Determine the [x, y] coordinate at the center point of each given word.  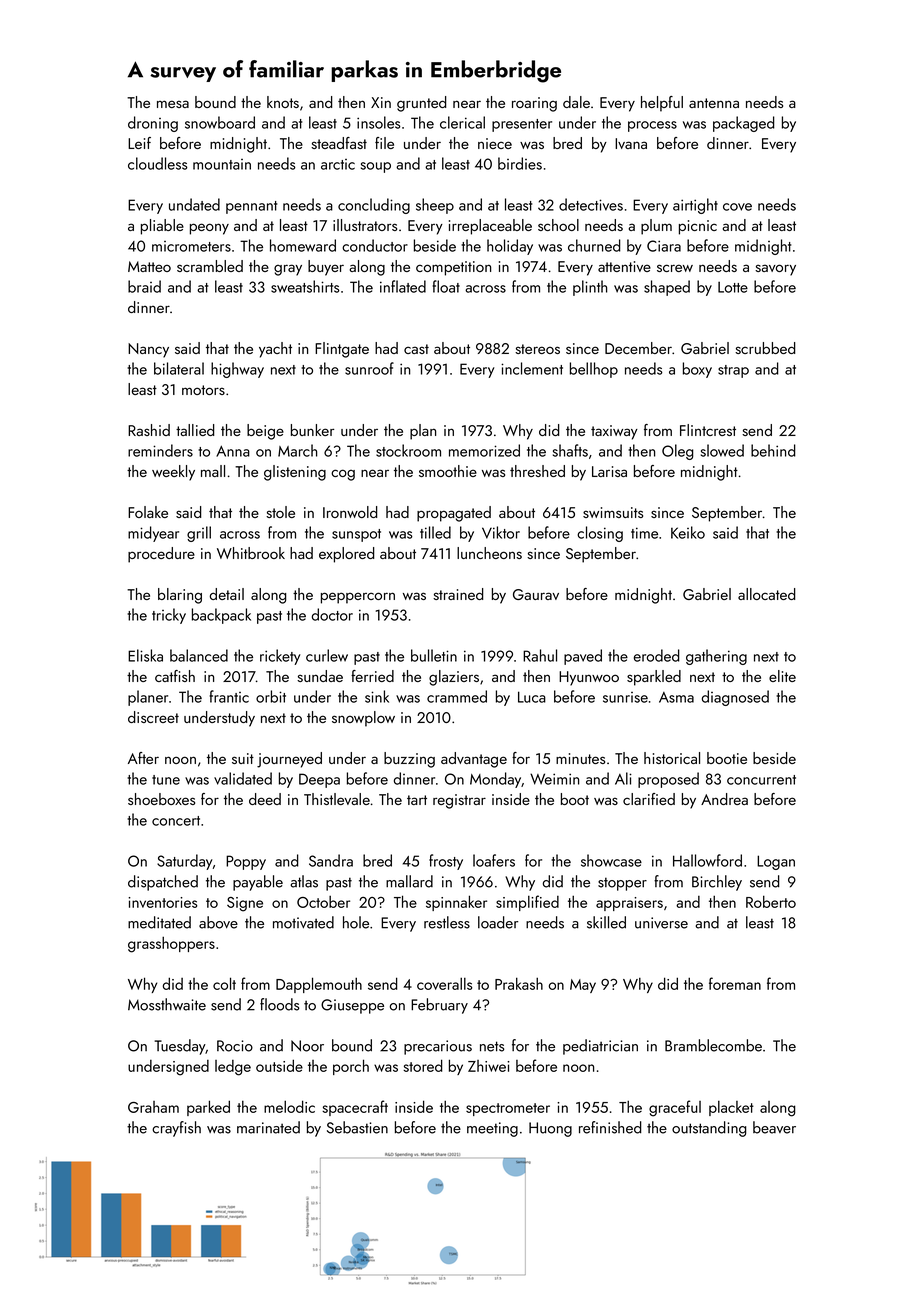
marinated [268, 1127]
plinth [590, 288]
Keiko [688, 532]
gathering [716, 657]
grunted [421, 104]
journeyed [289, 760]
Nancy [148, 350]
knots [283, 102]
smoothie [448, 471]
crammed [457, 696]
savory [775, 270]
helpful [662, 104]
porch [351, 1067]
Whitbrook [251, 553]
